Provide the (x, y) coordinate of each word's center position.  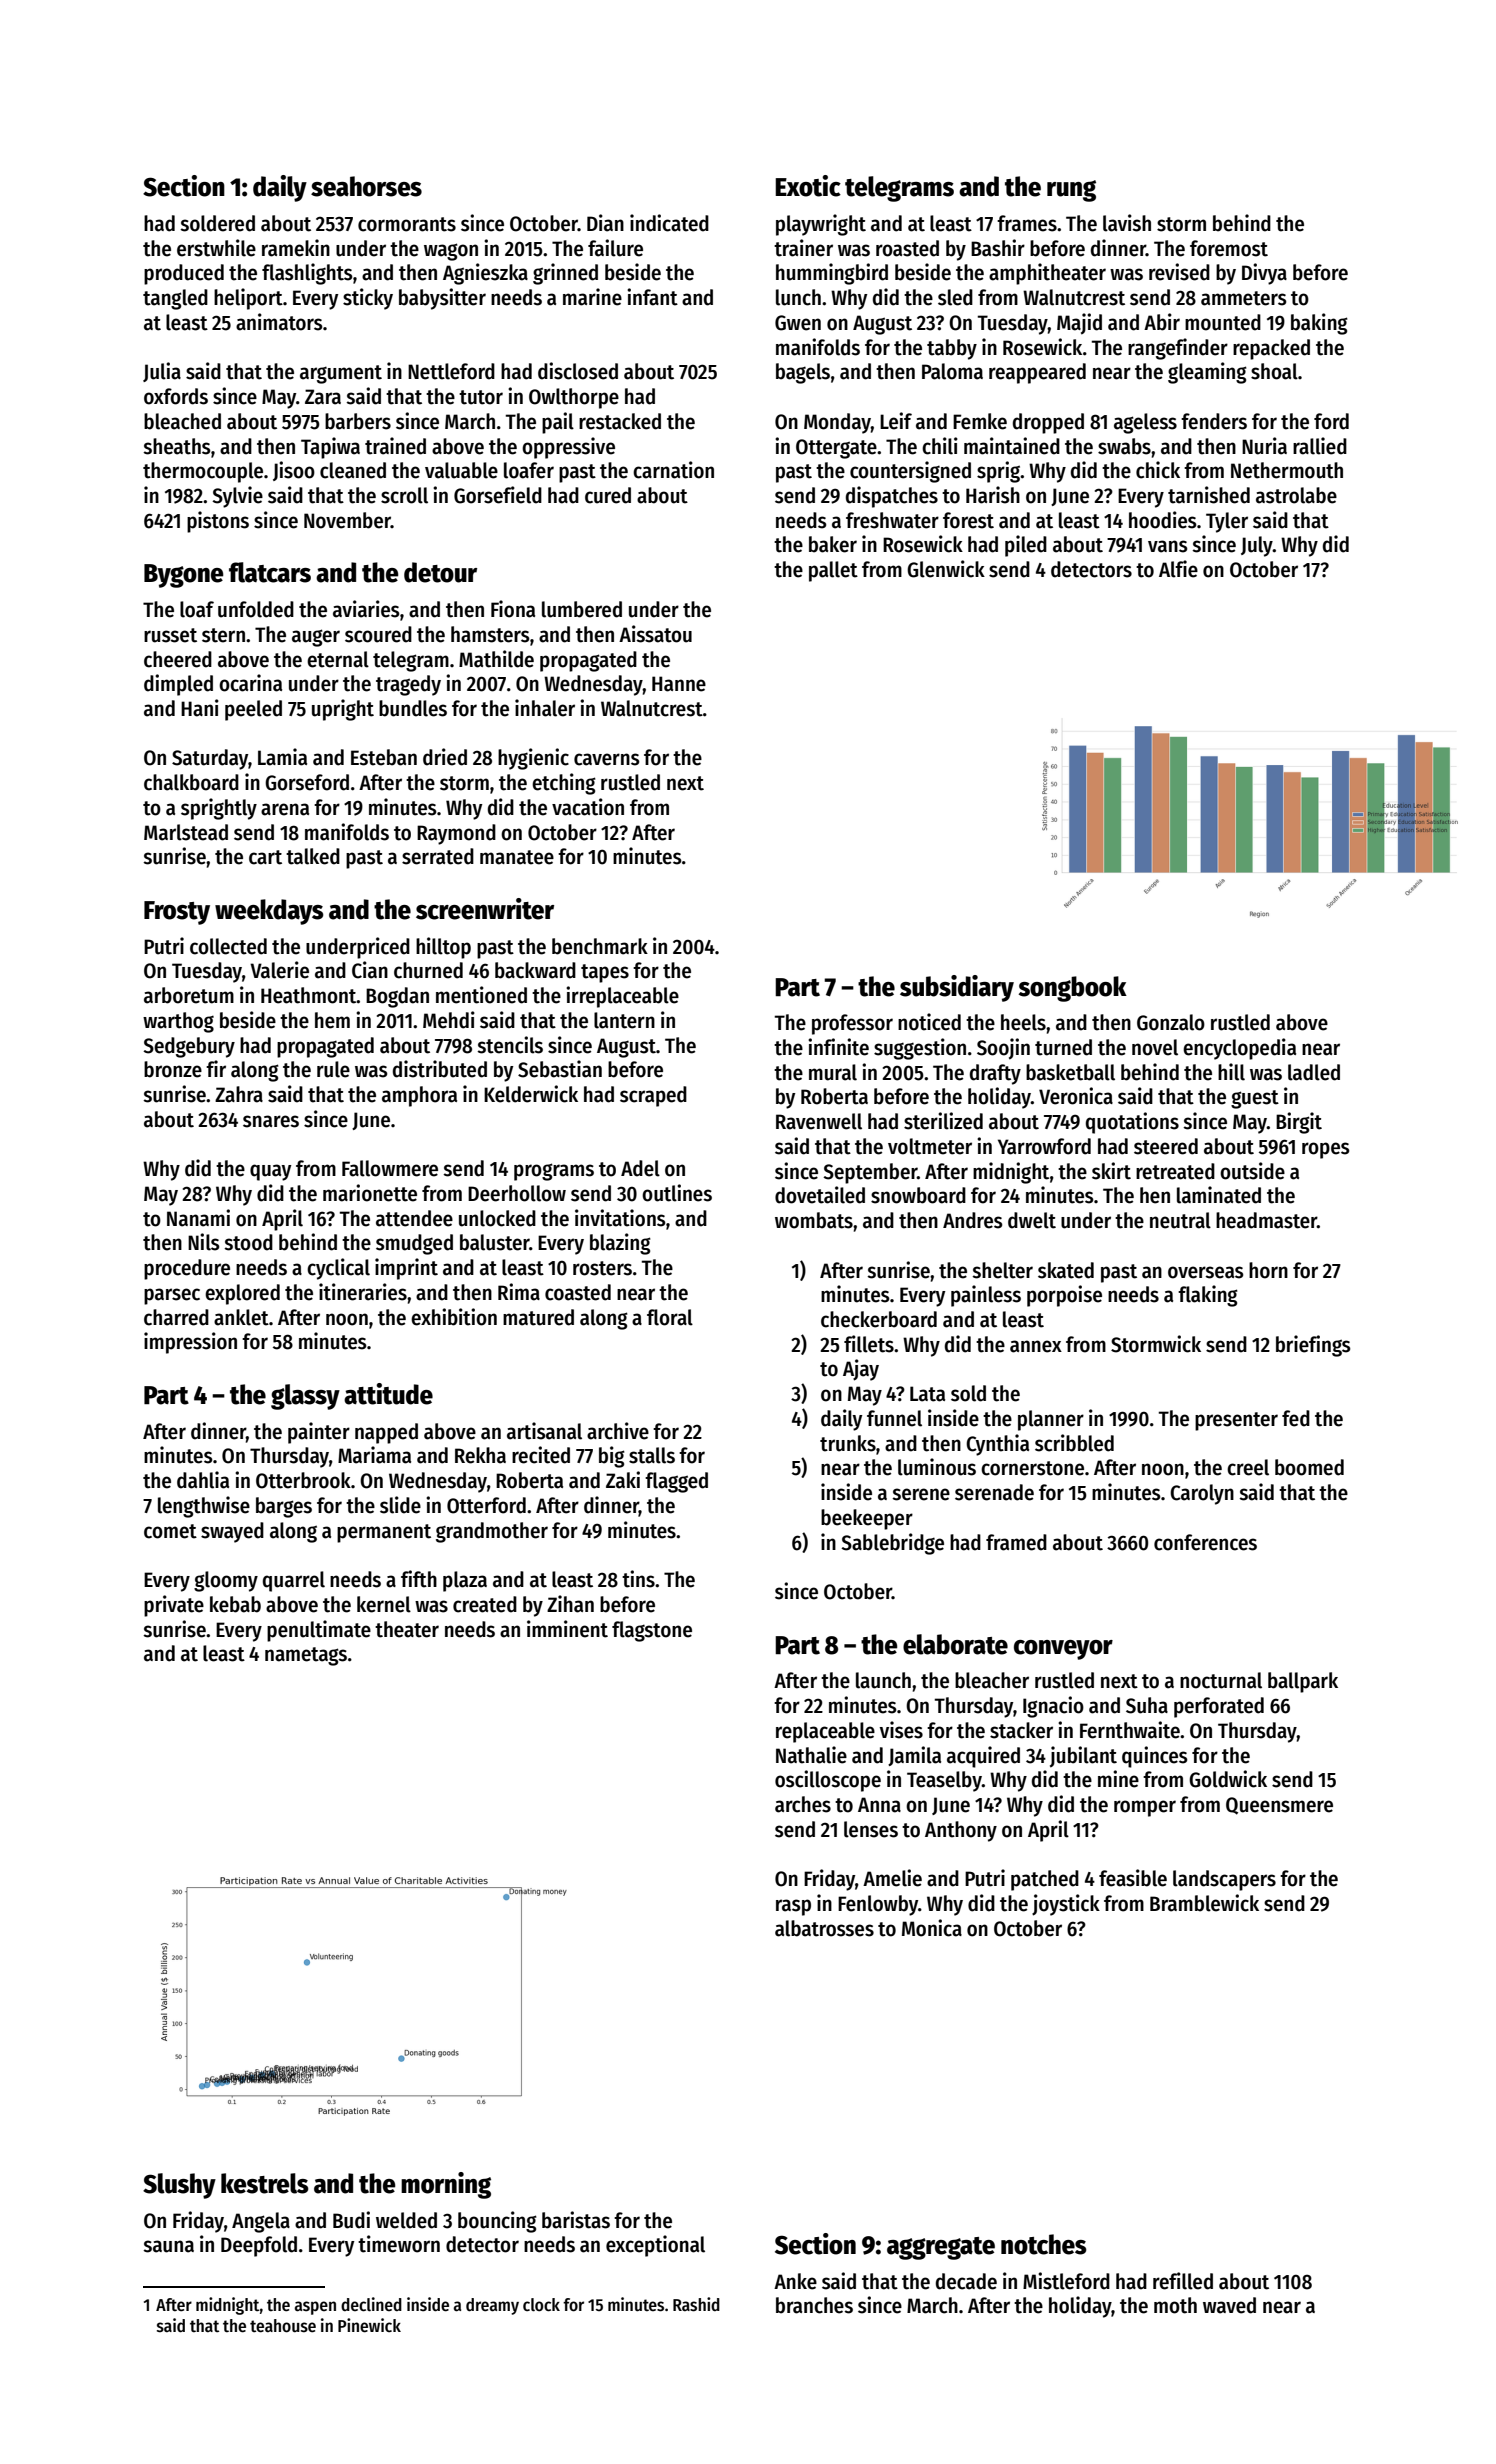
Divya (1264, 274)
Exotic (808, 186)
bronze (173, 1069)
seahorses (366, 186)
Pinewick (369, 2325)
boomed (1309, 1467)
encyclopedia (1239, 1049)
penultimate (319, 1631)
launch (883, 1680)
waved (1229, 2305)
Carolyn (1202, 1494)
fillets (869, 1344)
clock (541, 2305)
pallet (833, 571)
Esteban (384, 757)
